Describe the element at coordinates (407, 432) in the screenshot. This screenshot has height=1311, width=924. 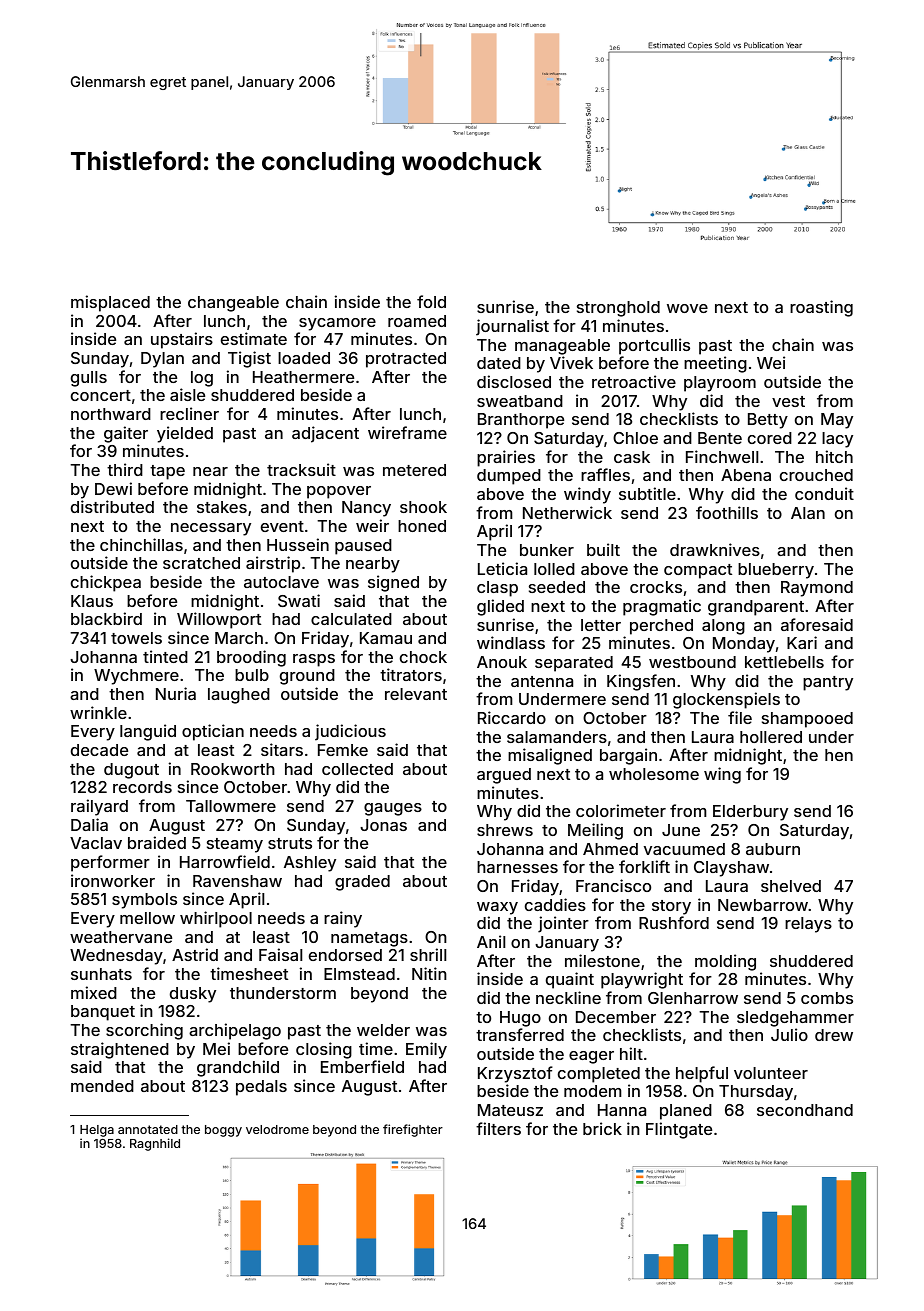
I see `wireframe` at that location.
